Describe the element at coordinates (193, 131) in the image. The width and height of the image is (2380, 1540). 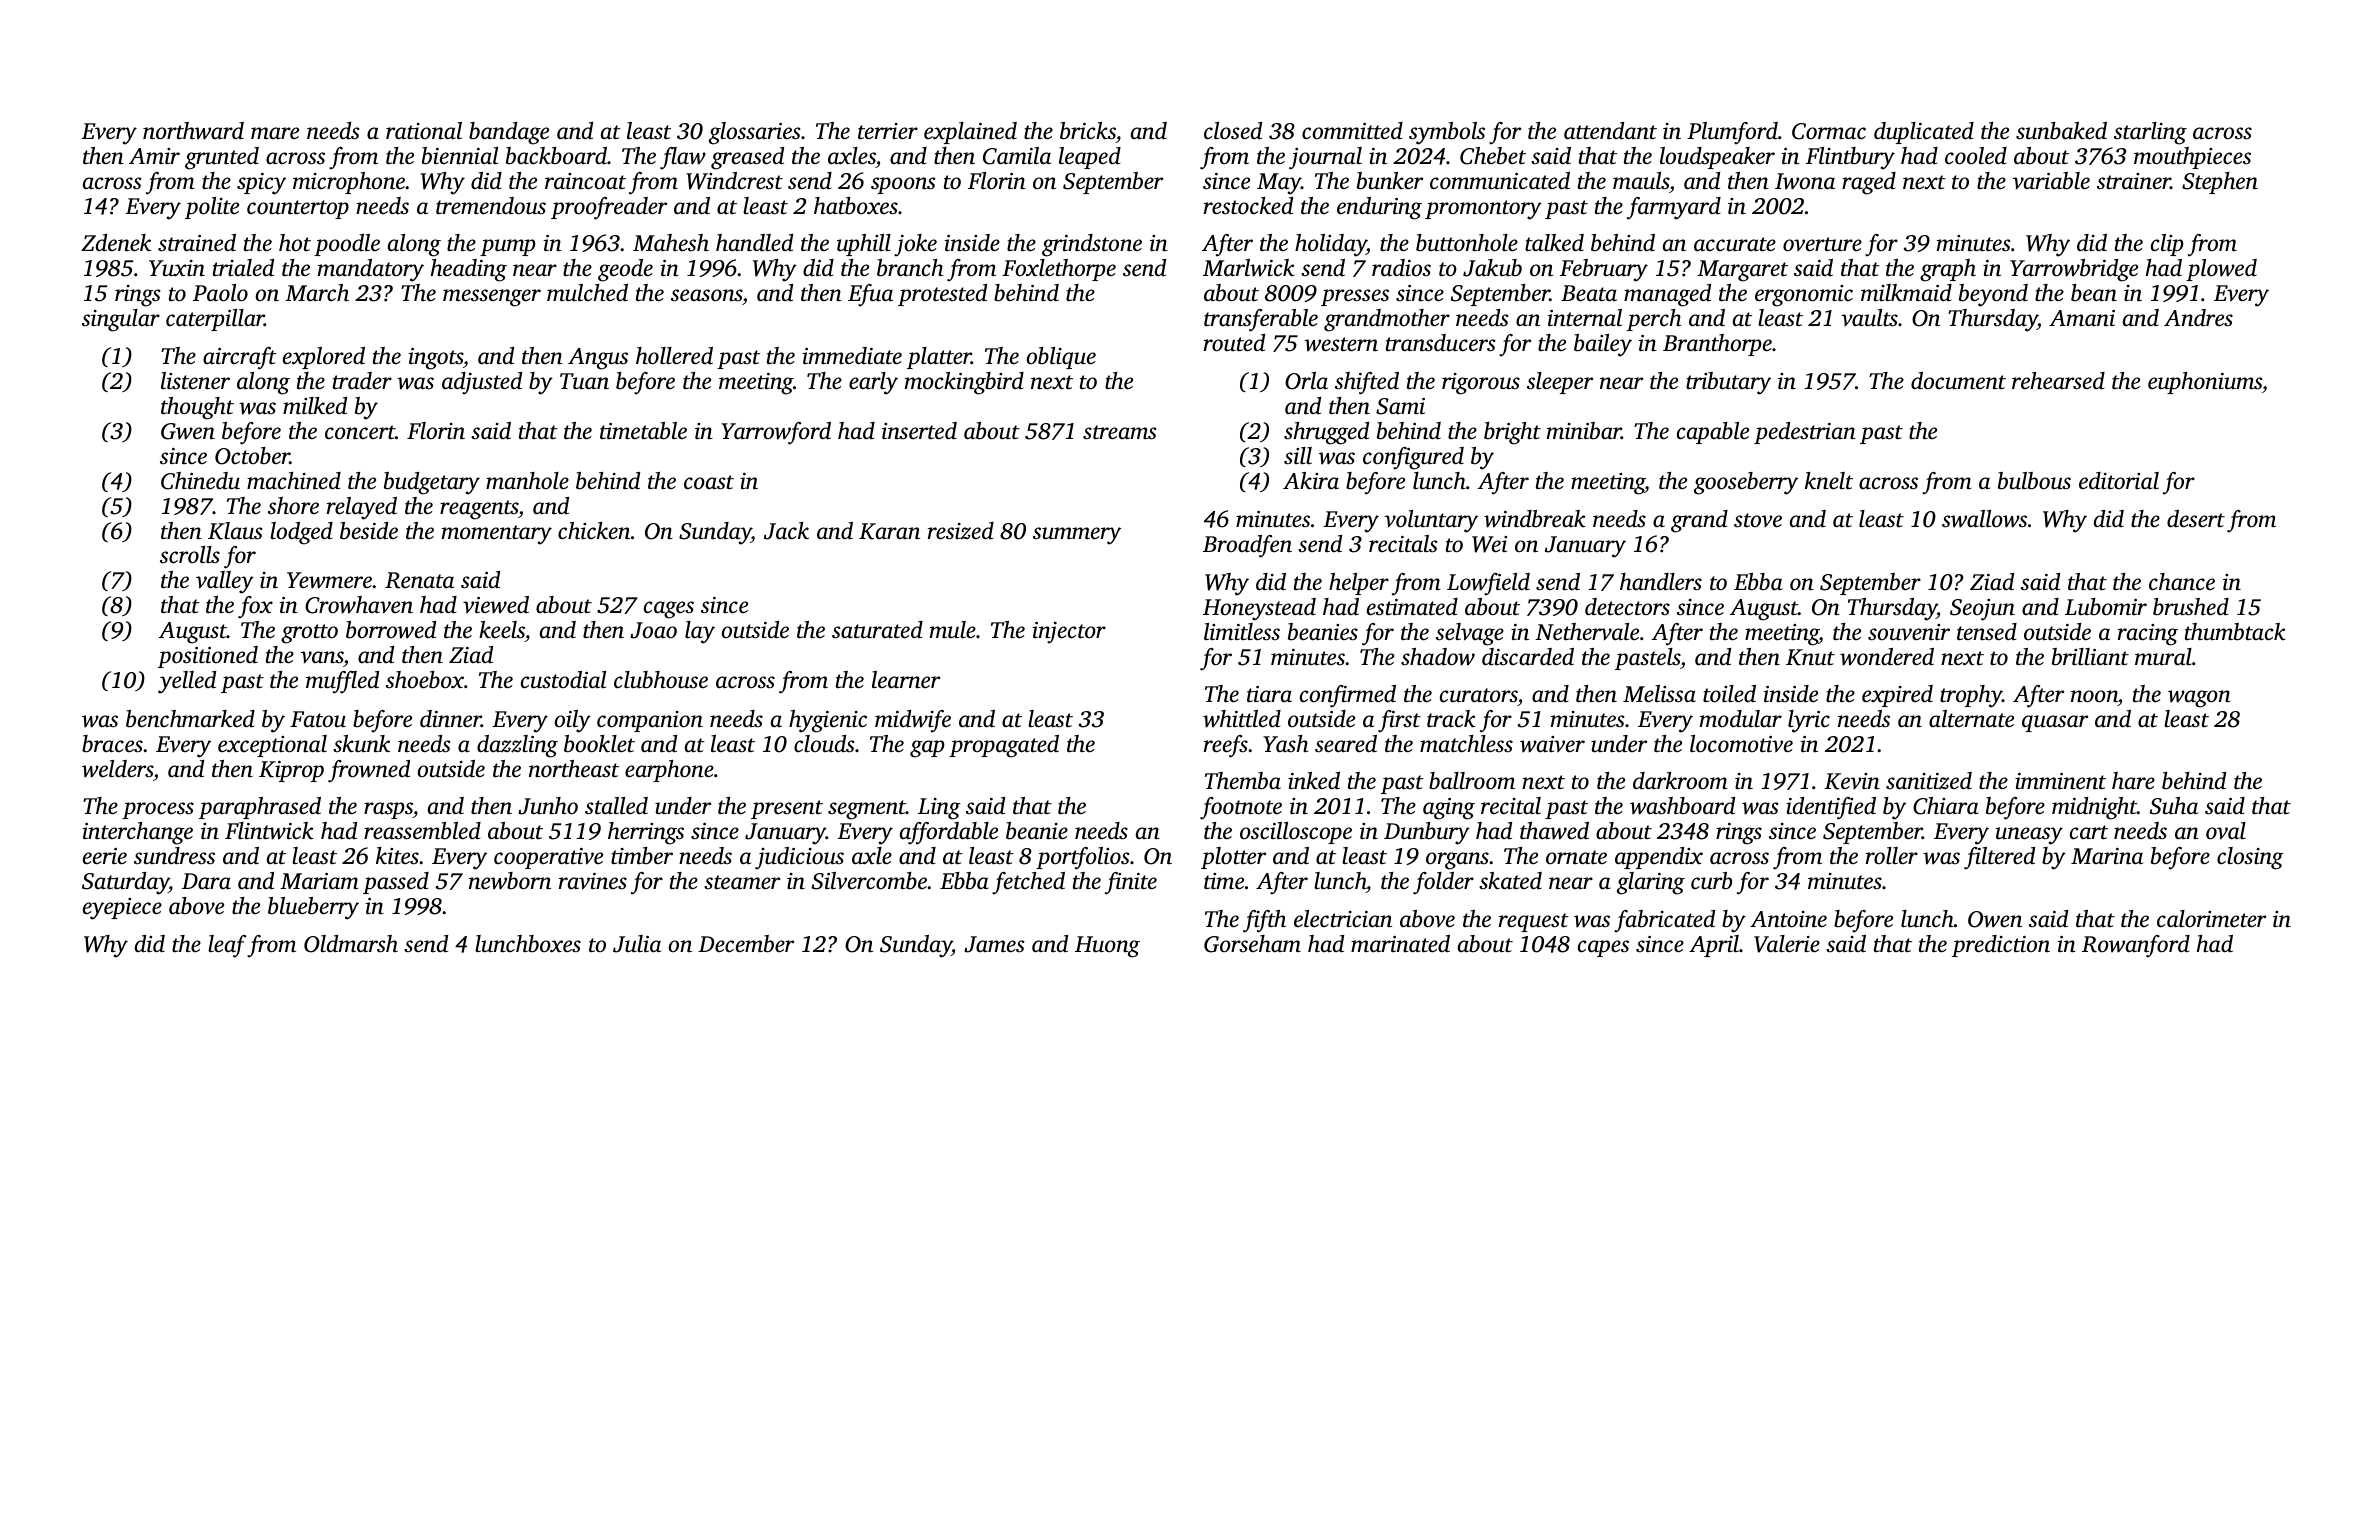
I see `northward` at that location.
